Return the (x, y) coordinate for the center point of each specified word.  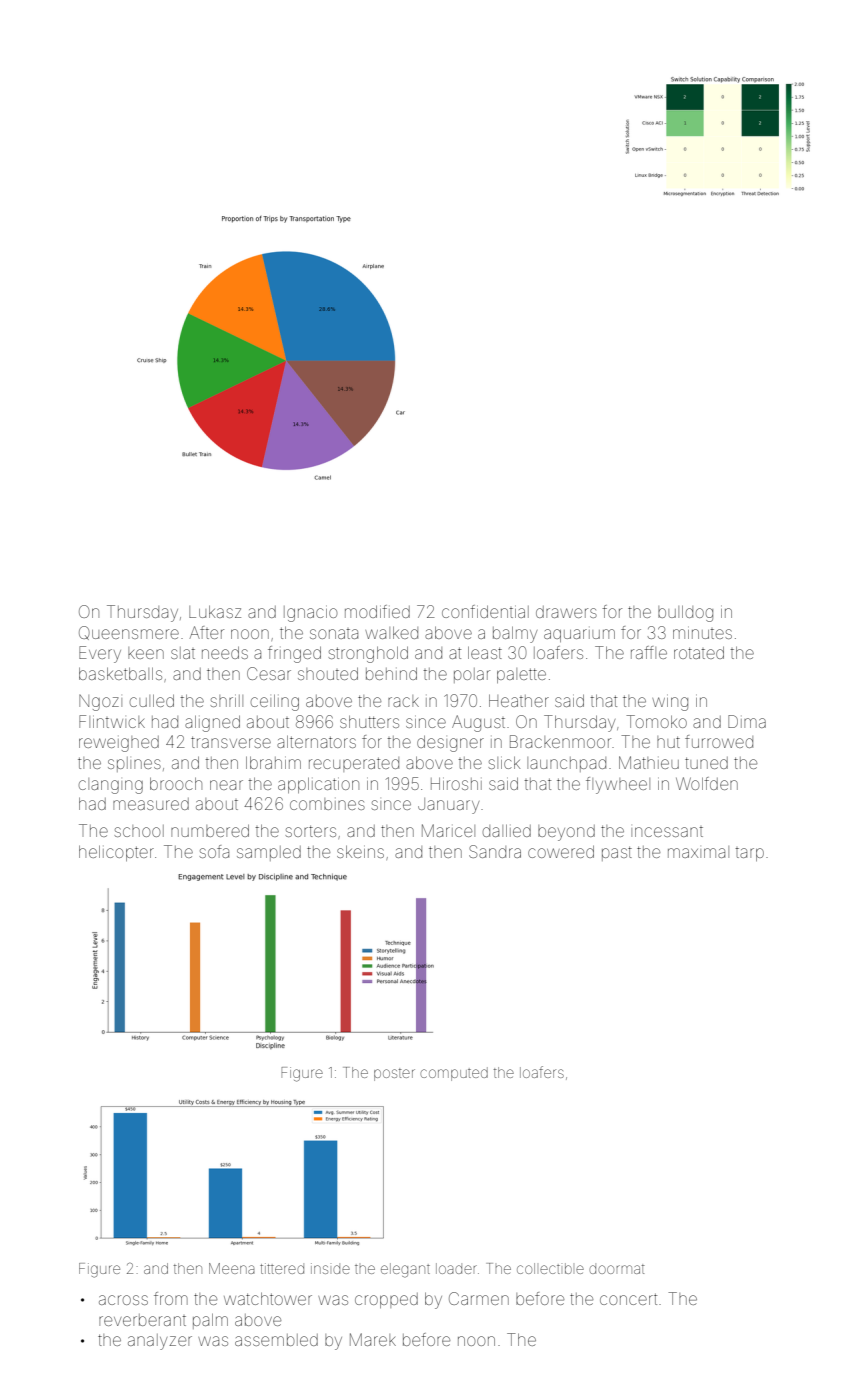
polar (472, 675)
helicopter (116, 853)
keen (146, 653)
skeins (360, 852)
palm (210, 1321)
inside (330, 1268)
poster (394, 1074)
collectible (550, 1268)
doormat (617, 1269)
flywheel (618, 785)
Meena (232, 1268)
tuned (706, 763)
